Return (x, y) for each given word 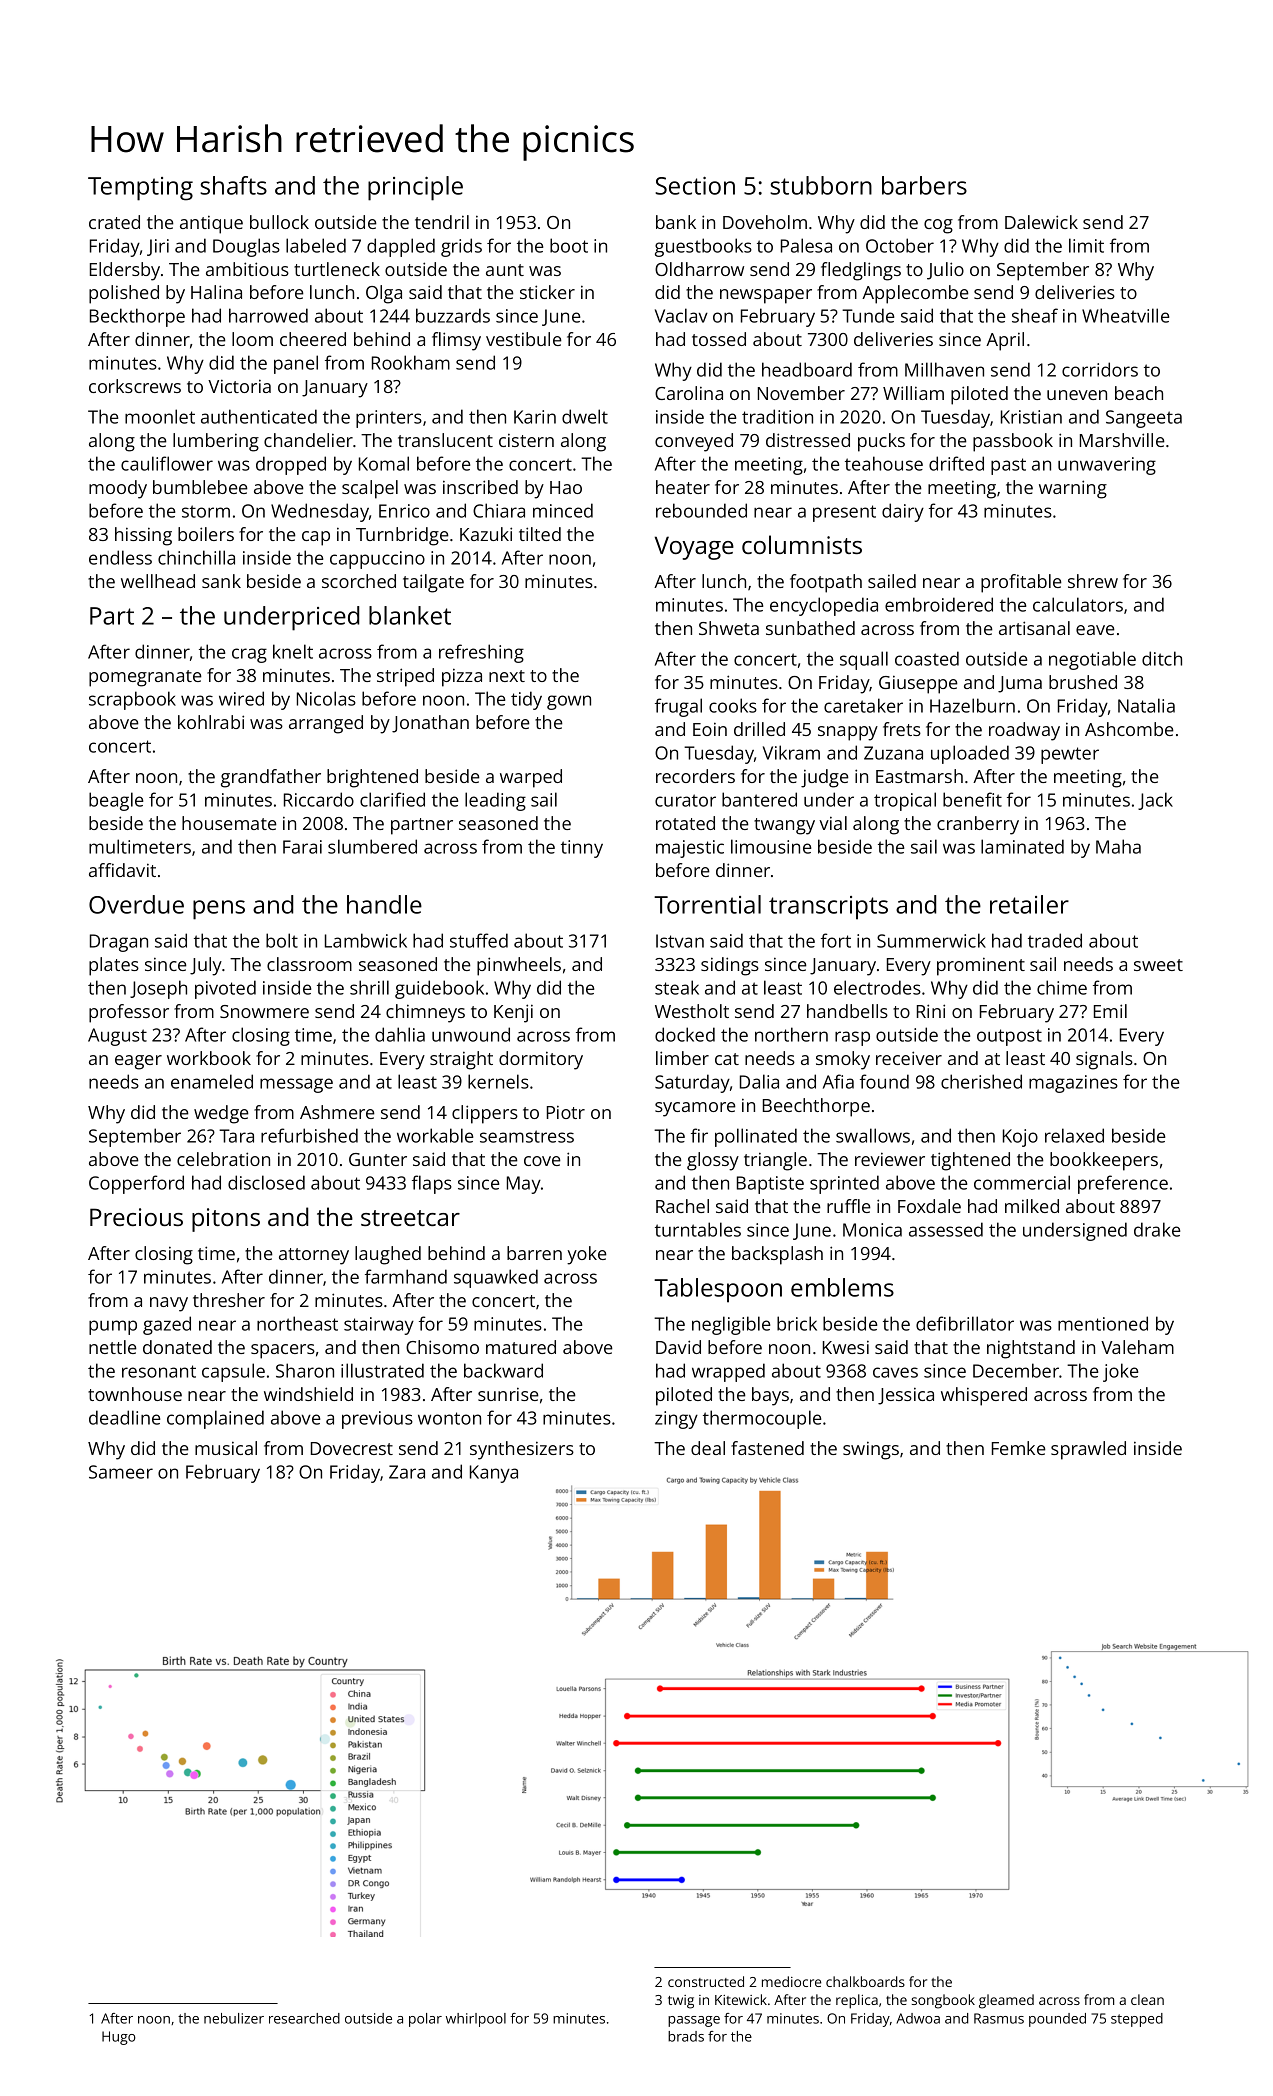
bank (676, 222)
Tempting (140, 189)
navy (169, 1304)
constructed (706, 1981)
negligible (731, 1325)
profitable (1021, 583)
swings (871, 1450)
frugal (678, 707)
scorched (359, 581)
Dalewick (1041, 222)
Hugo (119, 2038)
